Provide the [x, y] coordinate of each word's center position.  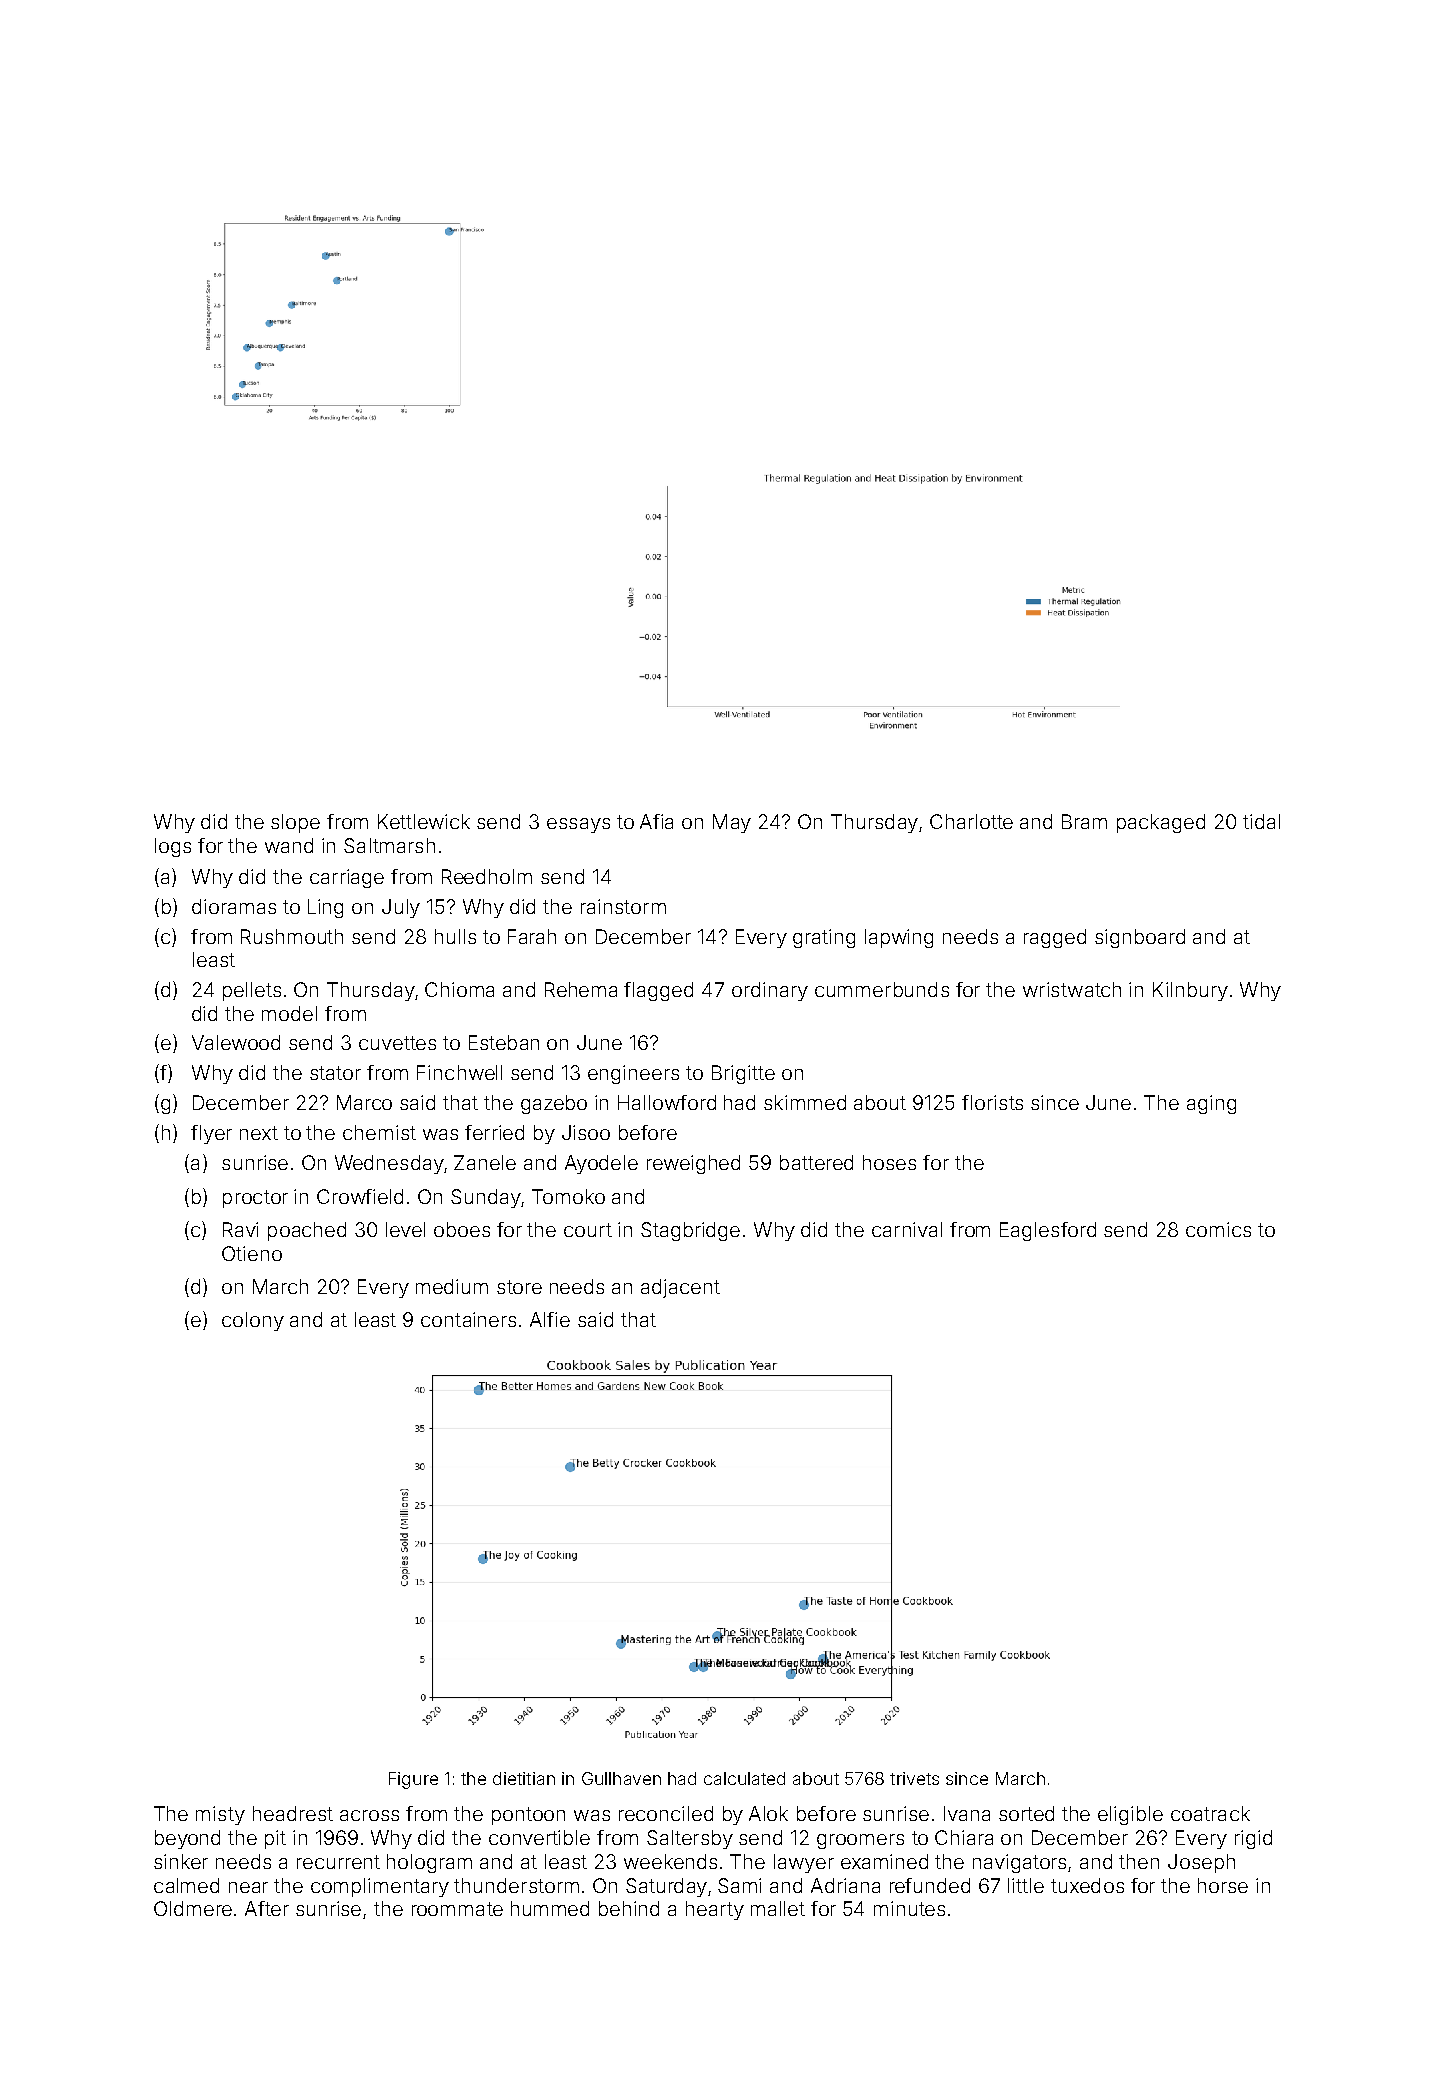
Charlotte [971, 821]
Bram [1084, 821]
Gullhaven [621, 1778]
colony [253, 1321]
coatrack [1210, 1813]
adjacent [680, 1288]
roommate [457, 1909]
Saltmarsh [389, 845]
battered [816, 1162]
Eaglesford [1048, 1231]
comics [1218, 1229]
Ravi [240, 1229]
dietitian [524, 1778]
